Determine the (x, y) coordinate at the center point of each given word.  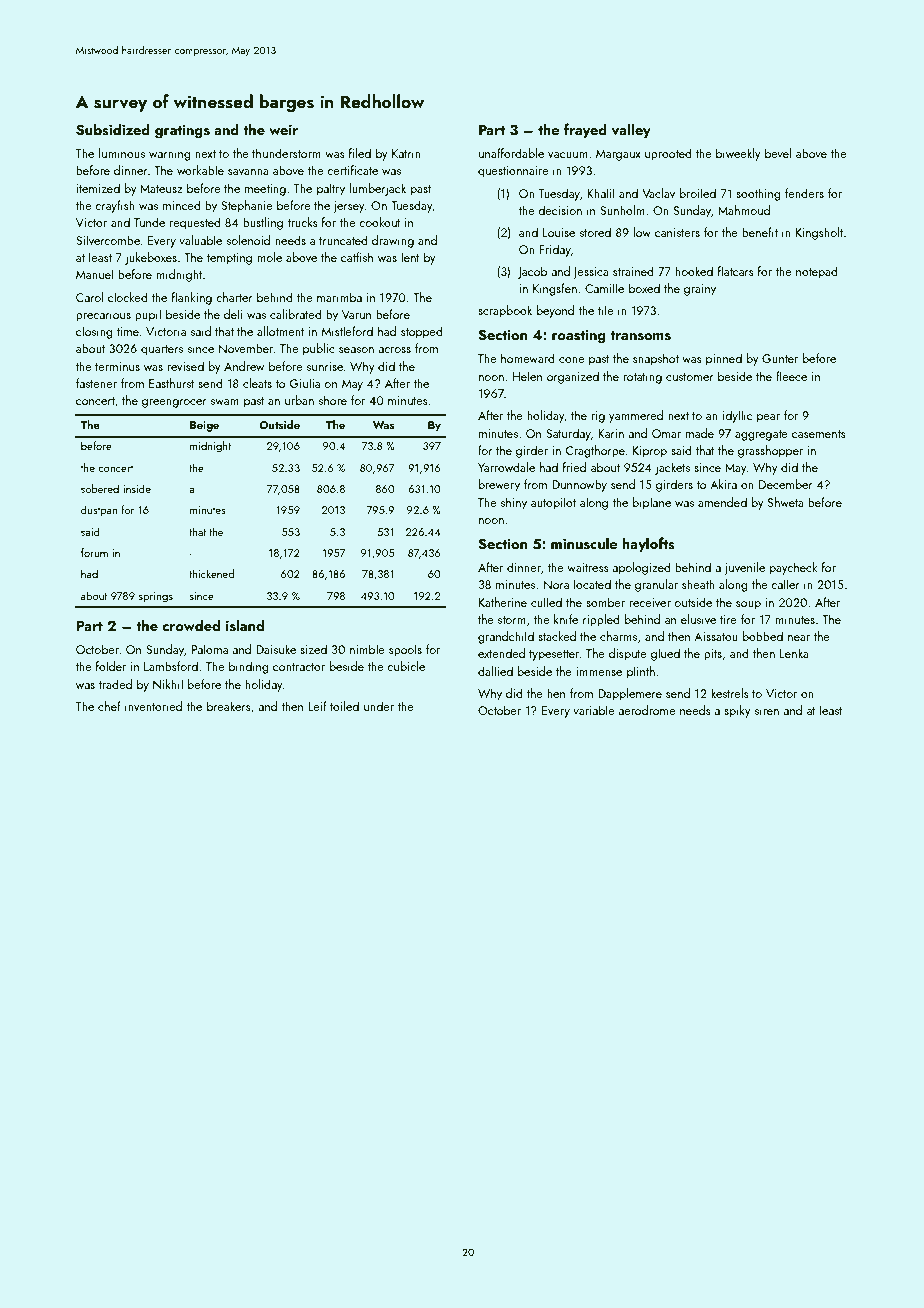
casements (819, 434)
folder (111, 666)
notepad (817, 272)
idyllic (737, 416)
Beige (204, 426)
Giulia (305, 383)
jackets (672, 468)
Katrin (406, 153)
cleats (257, 383)
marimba (339, 297)
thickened (211, 573)
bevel (778, 153)
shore (333, 400)
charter (234, 297)
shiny (514, 503)
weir (283, 129)
